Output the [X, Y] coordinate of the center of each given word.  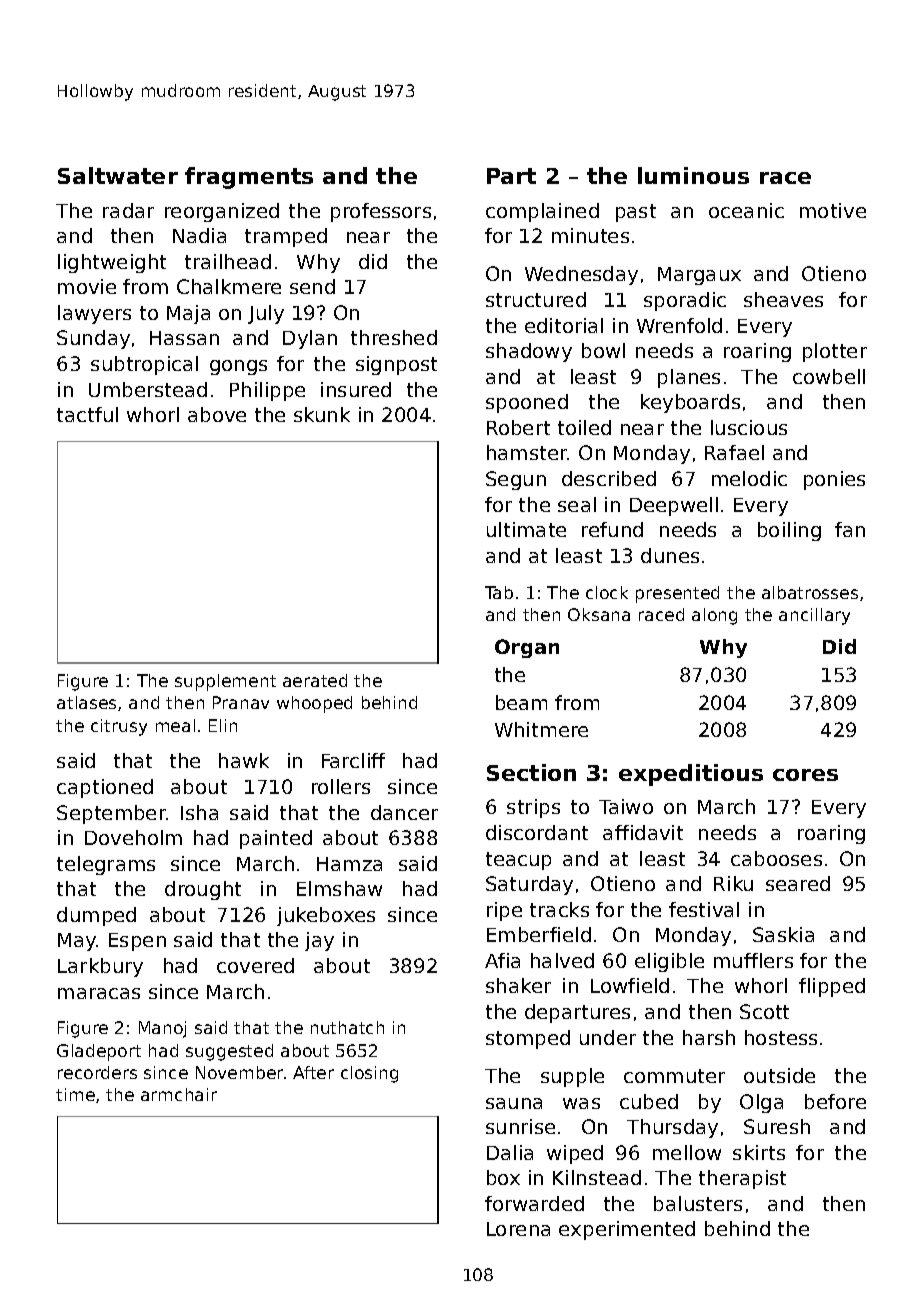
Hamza [349, 864]
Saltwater [118, 175]
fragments [249, 178]
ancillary [814, 616]
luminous [693, 175]
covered [255, 965]
